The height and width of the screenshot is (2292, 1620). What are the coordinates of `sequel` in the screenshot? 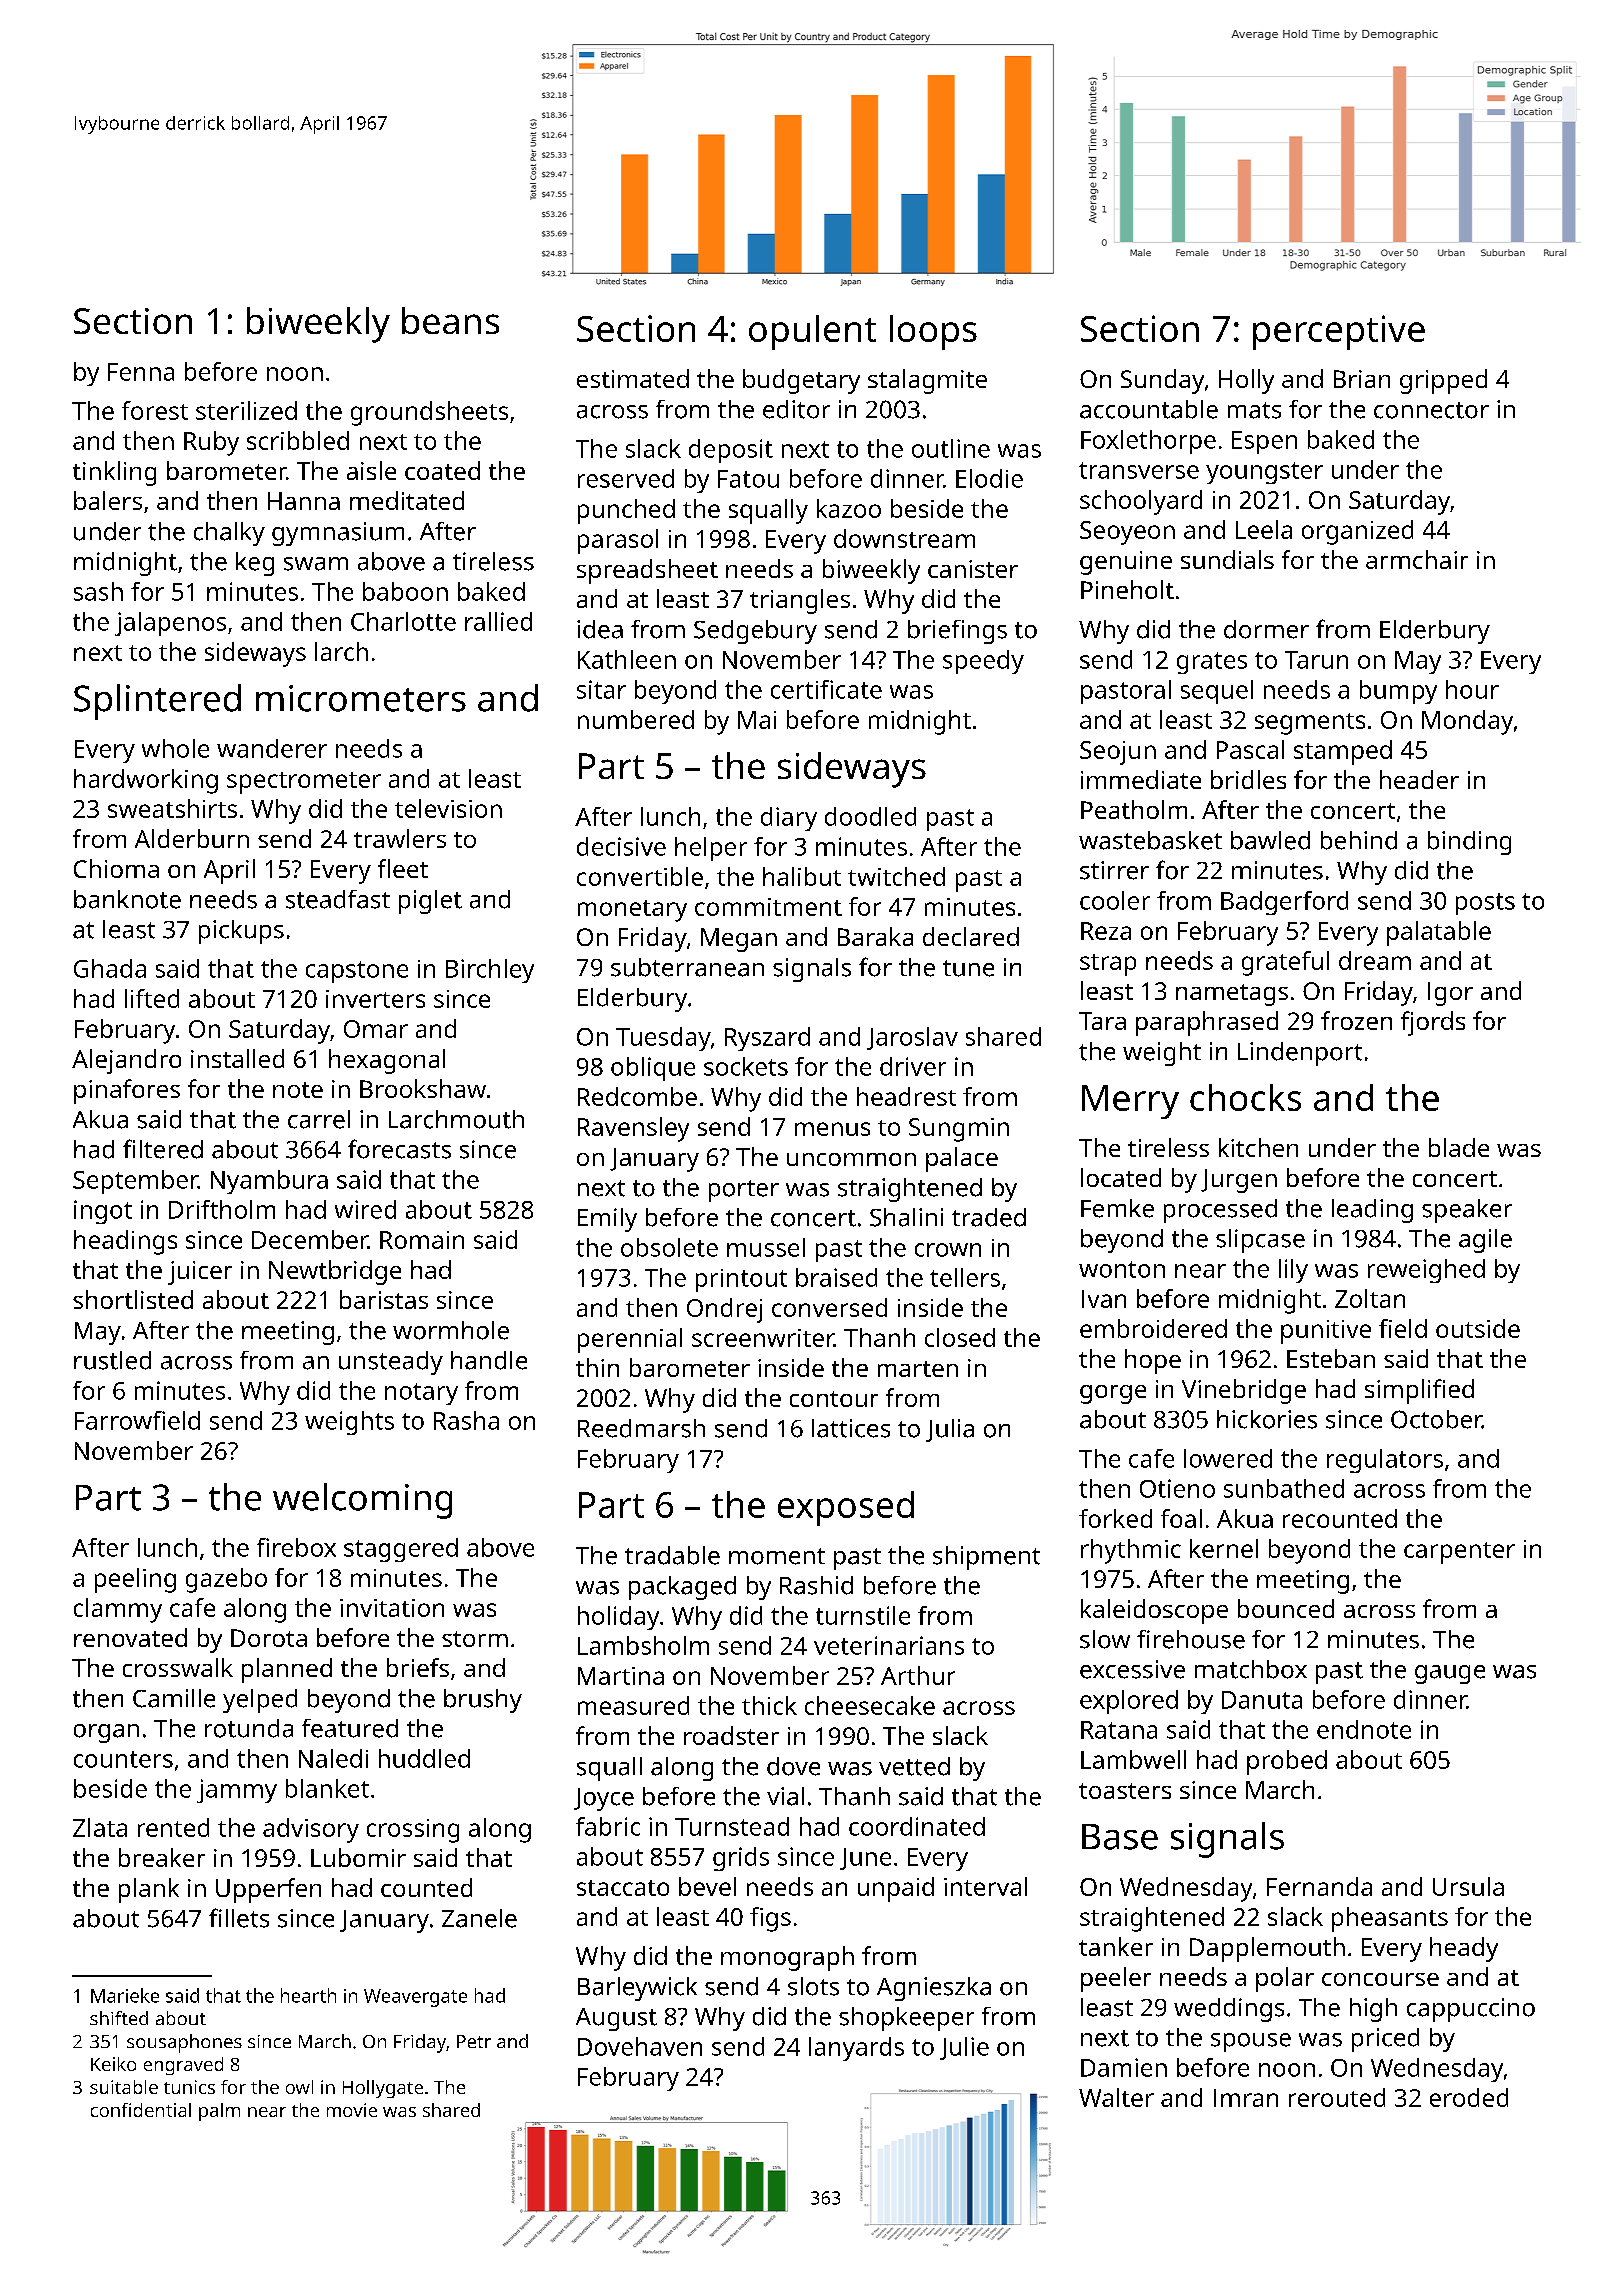 It's located at (1217, 692).
